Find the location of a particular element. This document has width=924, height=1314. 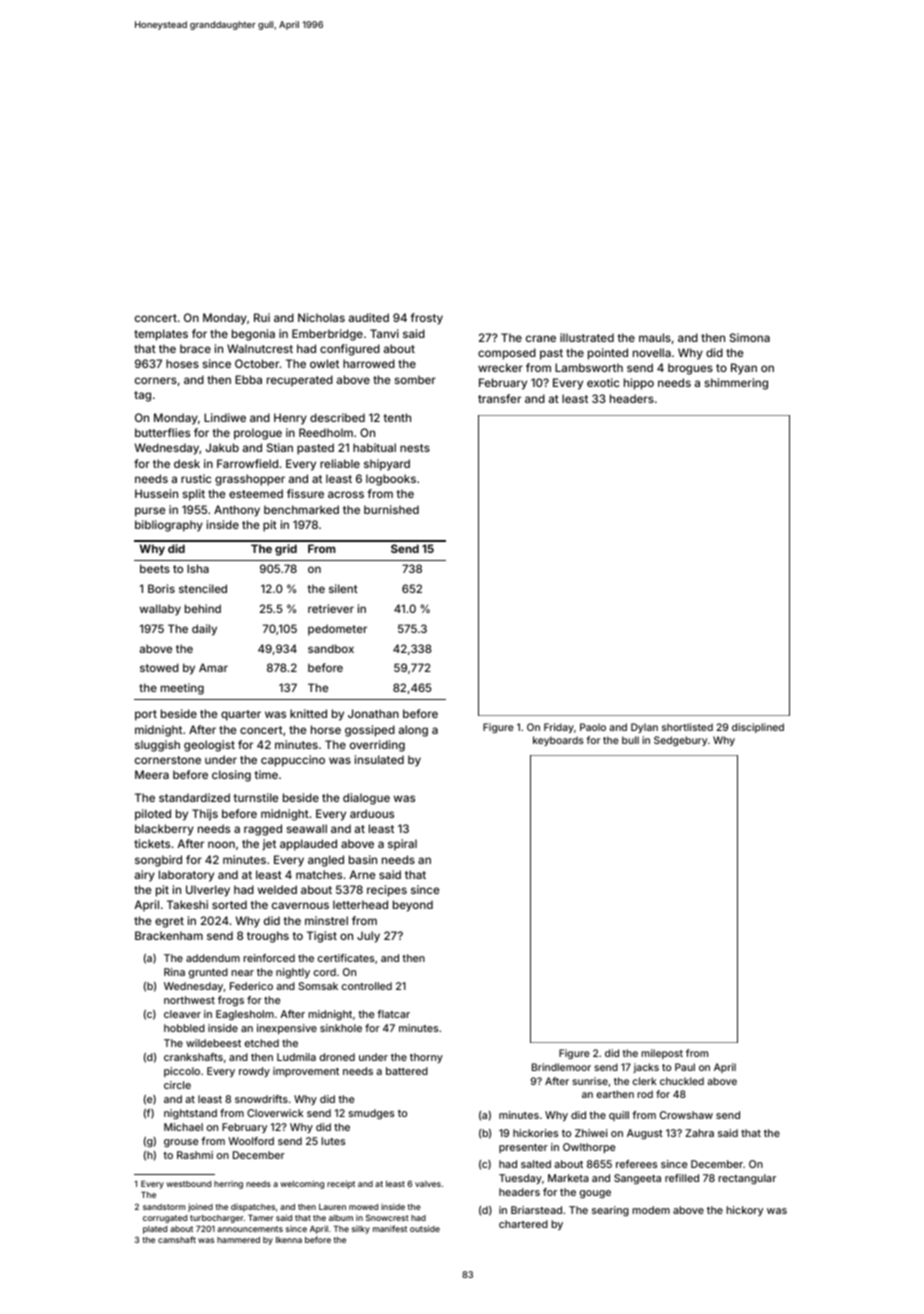

silky is located at coordinates (361, 1229).
